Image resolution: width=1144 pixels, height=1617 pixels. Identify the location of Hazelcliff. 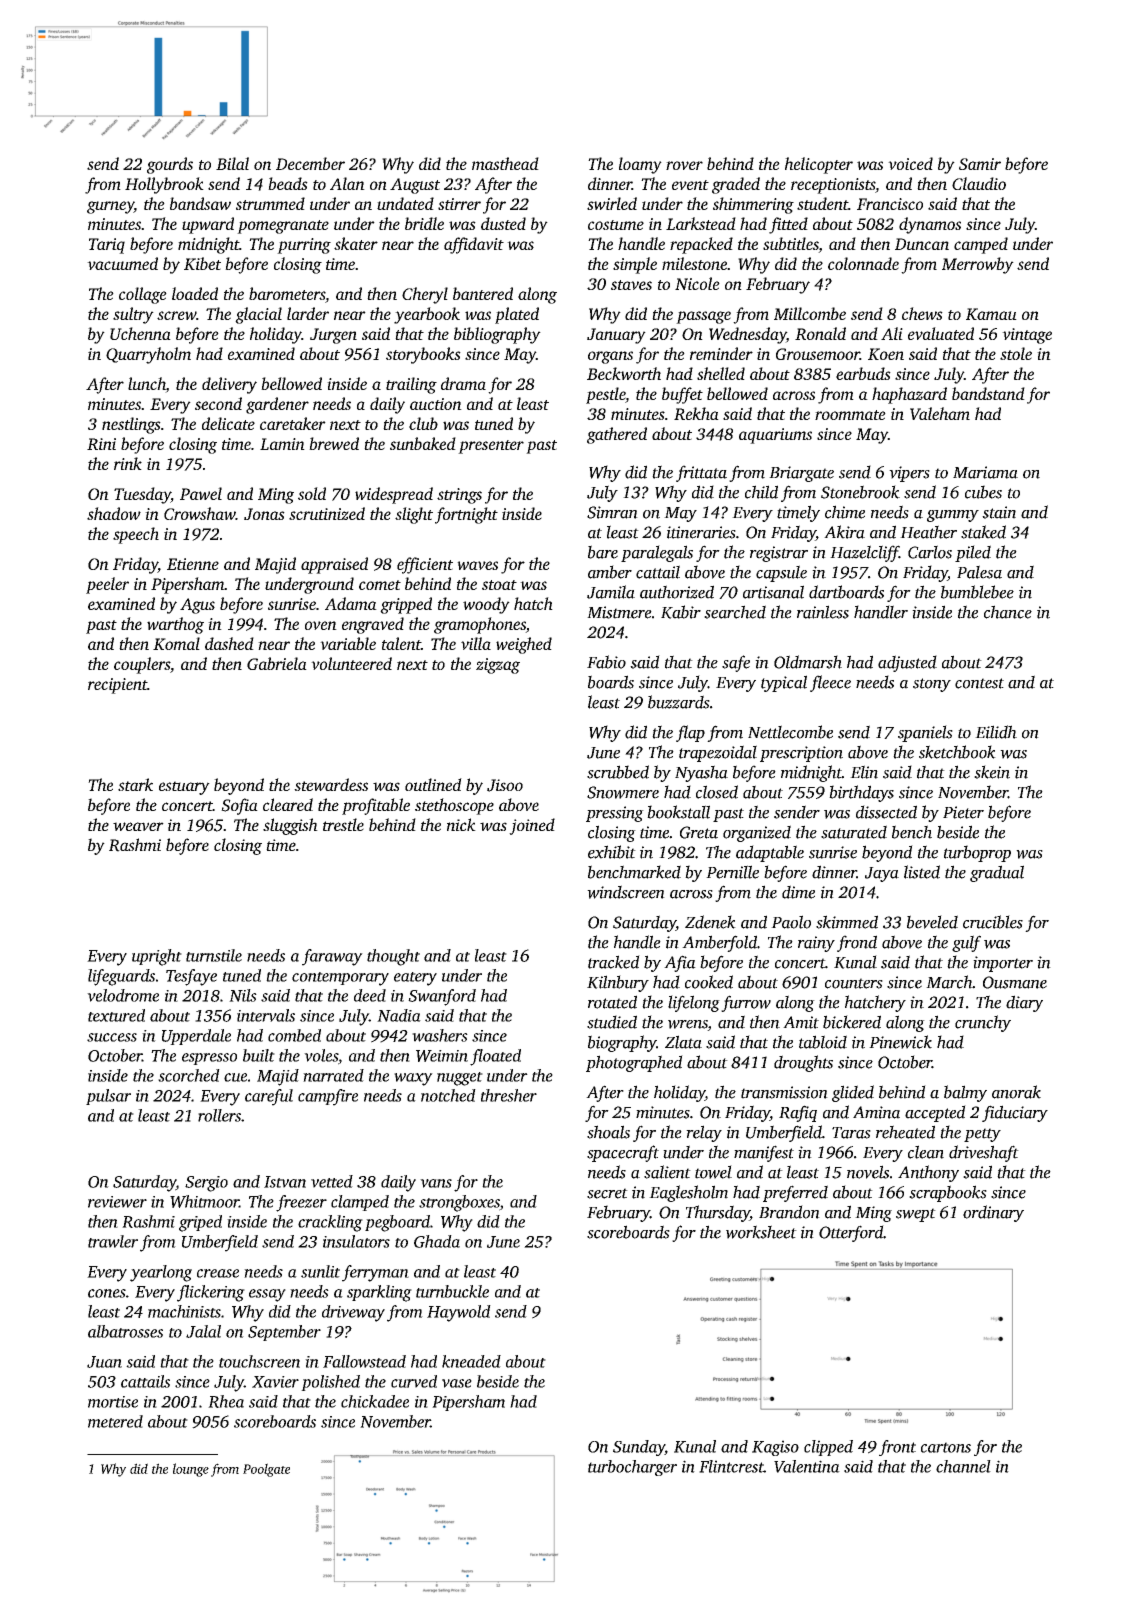
(864, 553).
